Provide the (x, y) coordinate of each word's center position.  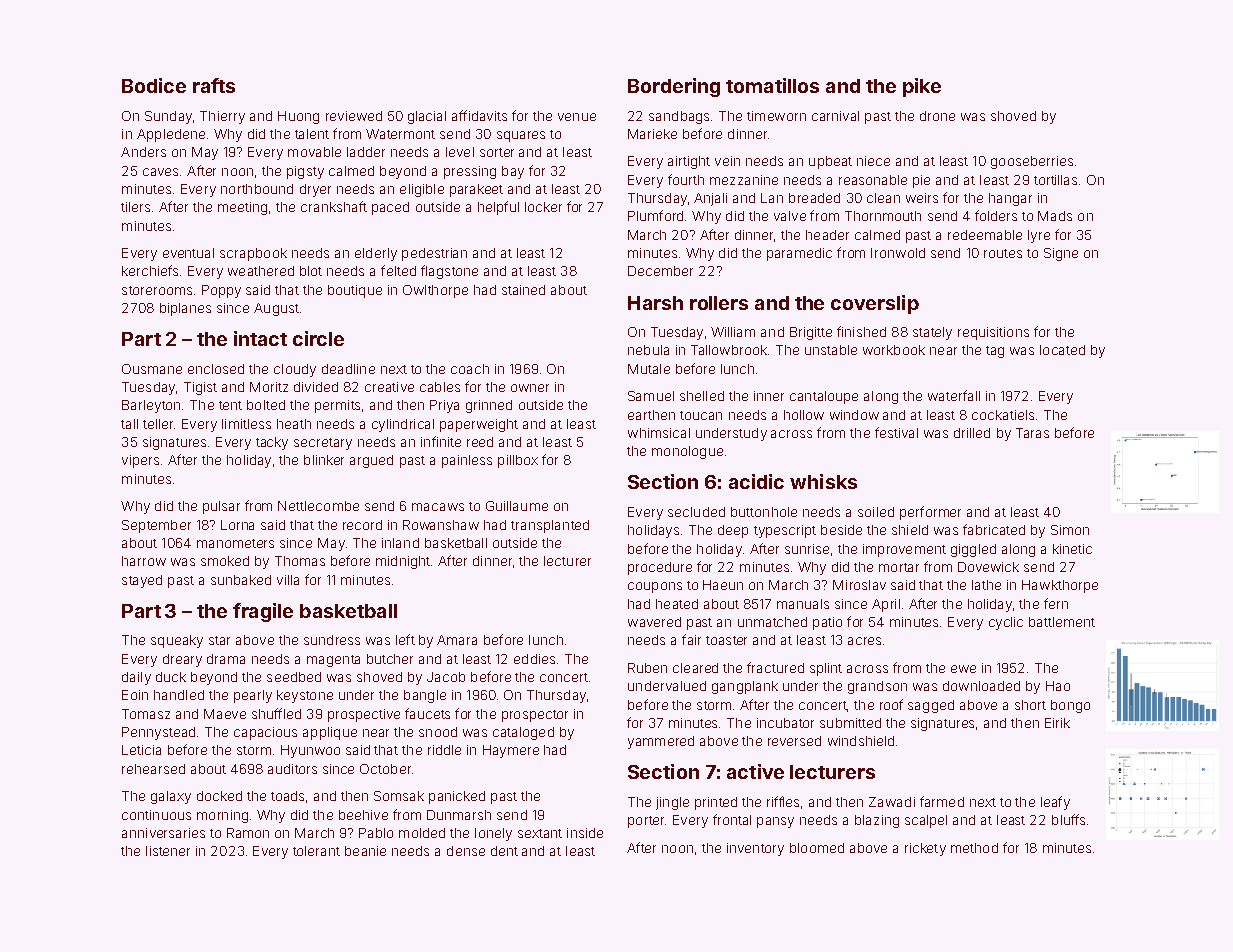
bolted (266, 405)
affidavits (479, 115)
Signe (1061, 254)
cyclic (1006, 623)
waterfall (954, 395)
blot (311, 271)
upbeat (830, 162)
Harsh (655, 303)
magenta (333, 661)
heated (677, 604)
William (733, 332)
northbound (257, 189)
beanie (365, 851)
